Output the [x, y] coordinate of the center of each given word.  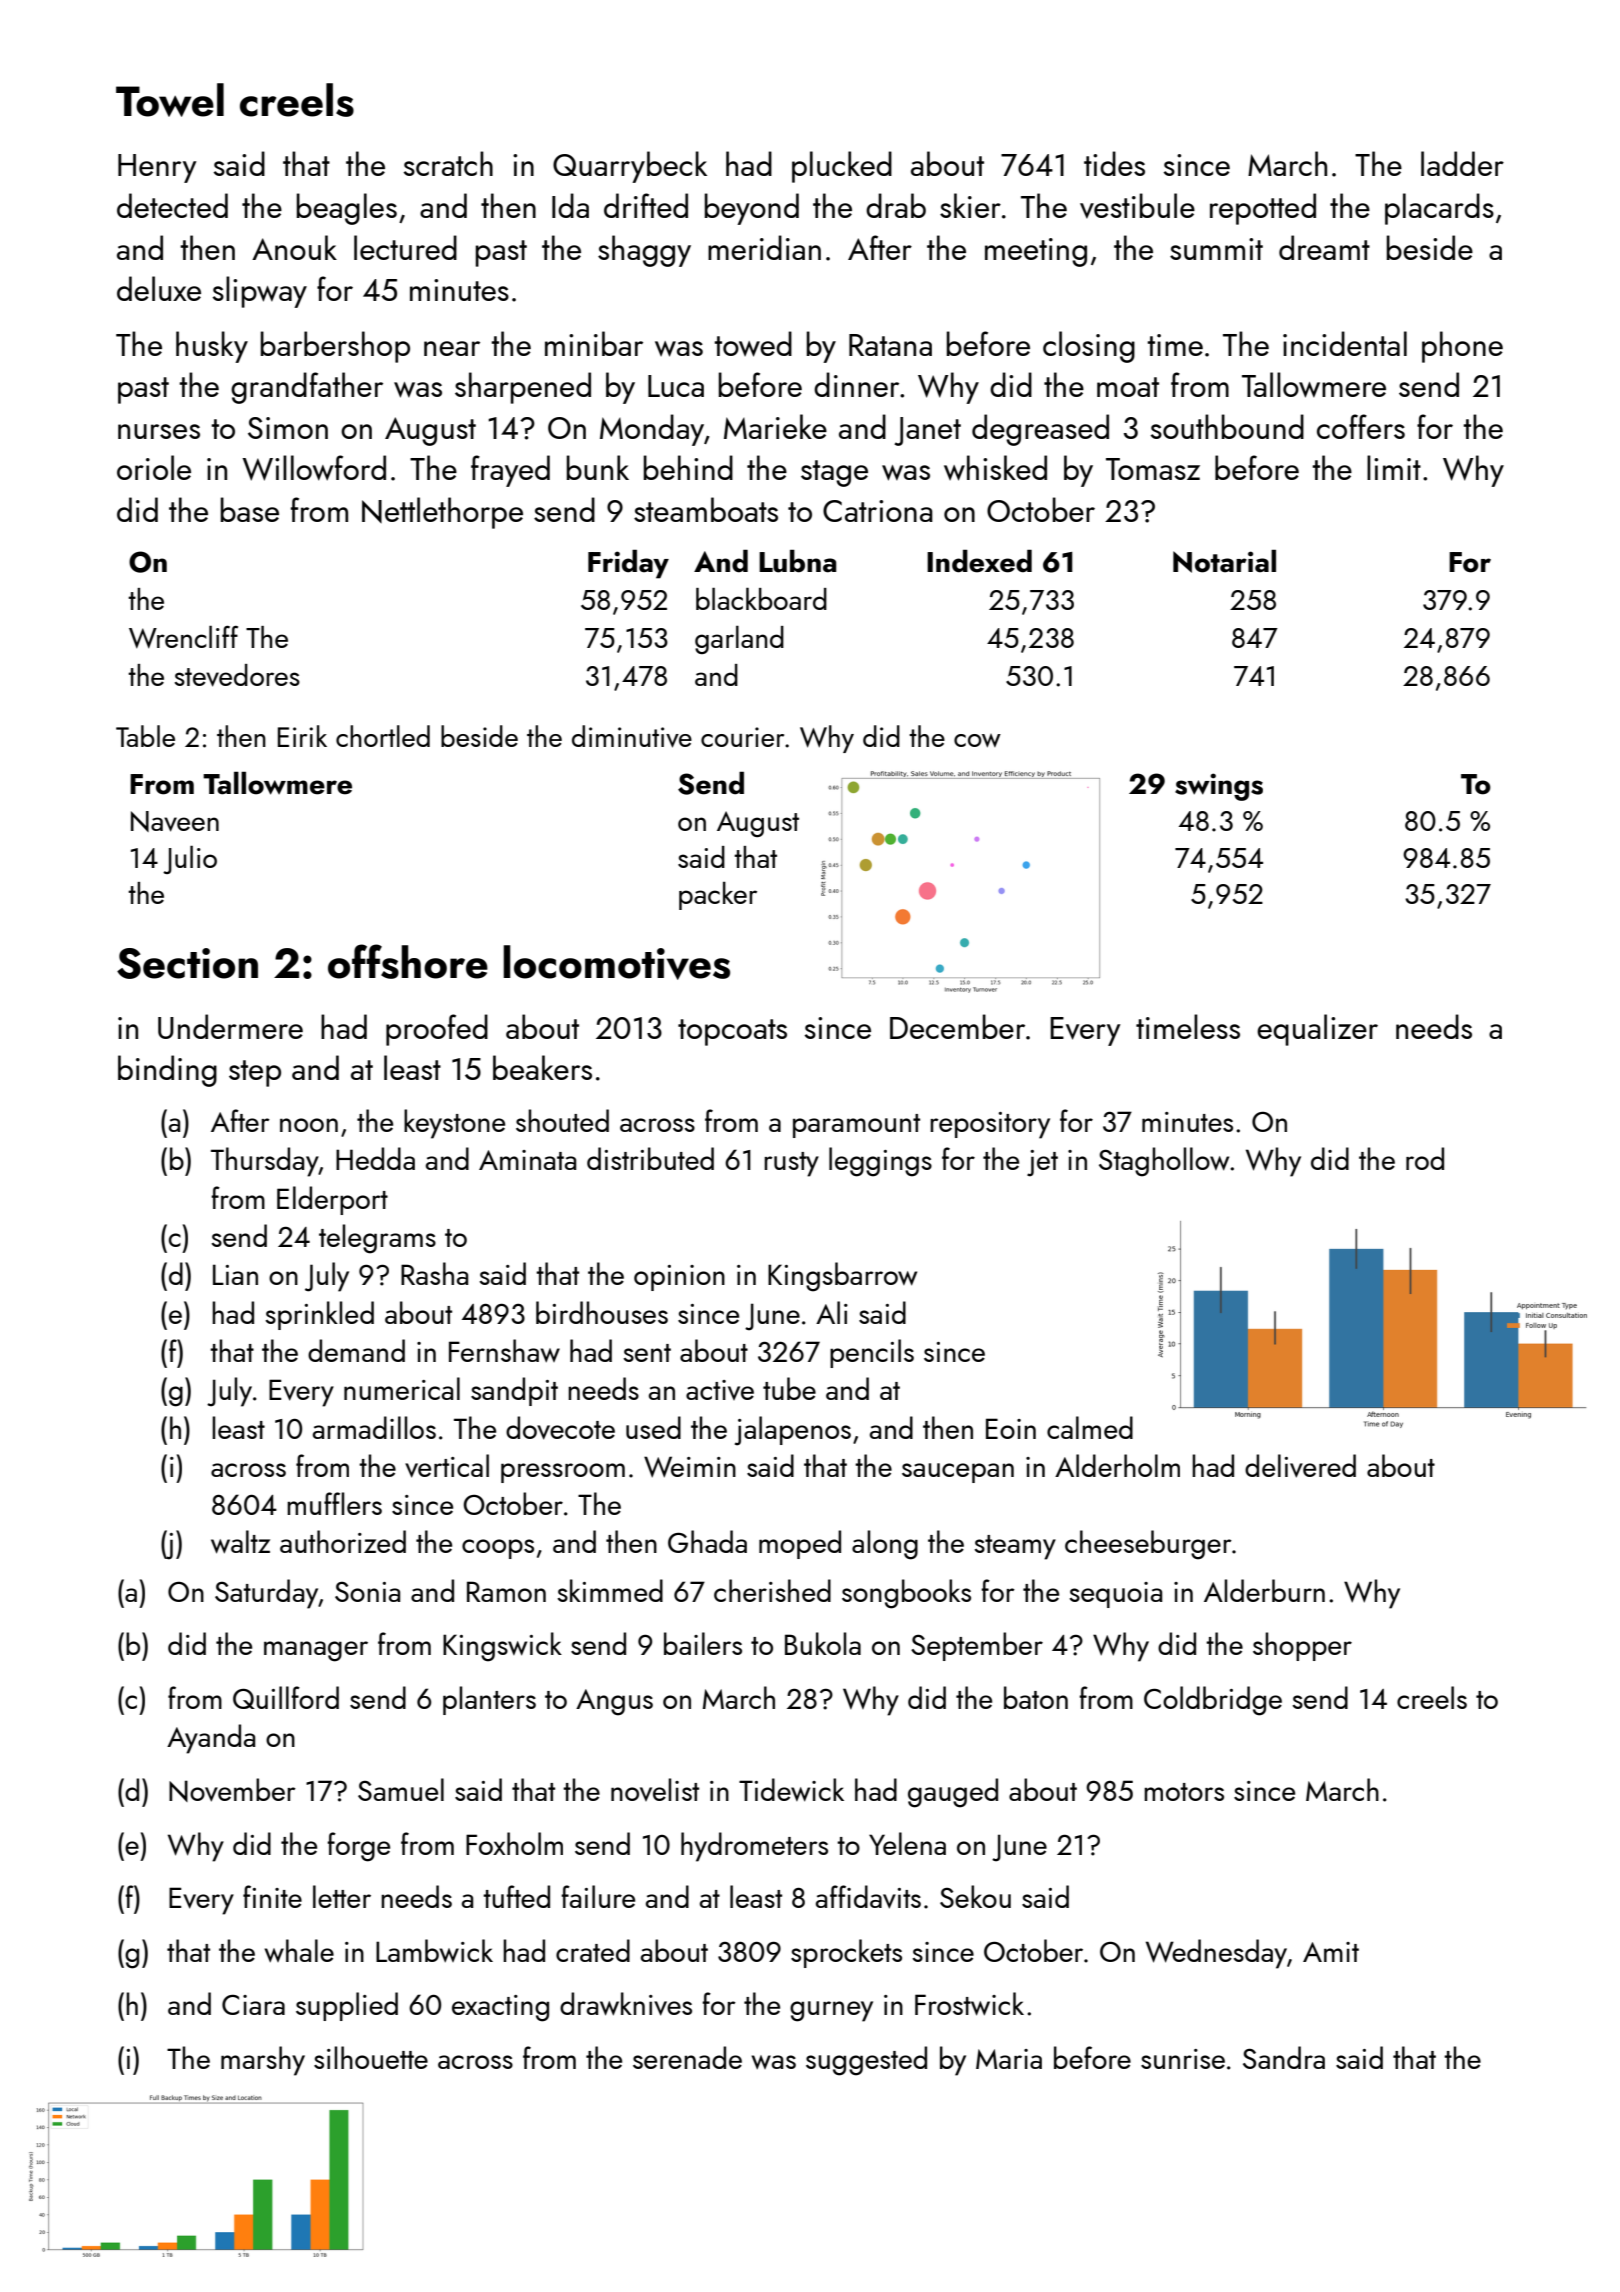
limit [1394, 467]
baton [1036, 1697]
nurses [159, 431]
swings [1219, 787]
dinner [856, 384]
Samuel [401, 1789]
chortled [383, 736]
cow [977, 741]
